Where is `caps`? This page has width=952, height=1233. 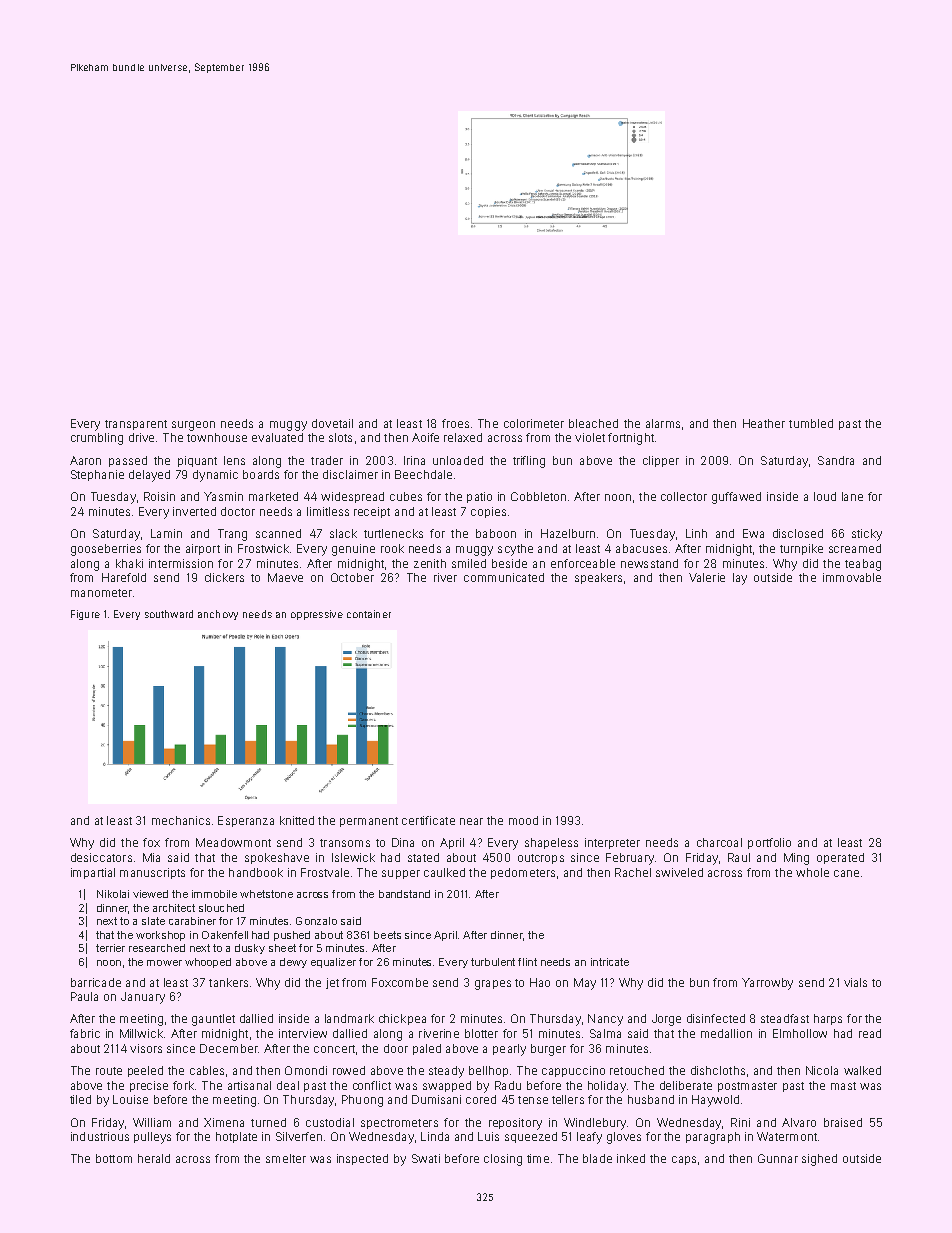
caps is located at coordinates (684, 1160).
